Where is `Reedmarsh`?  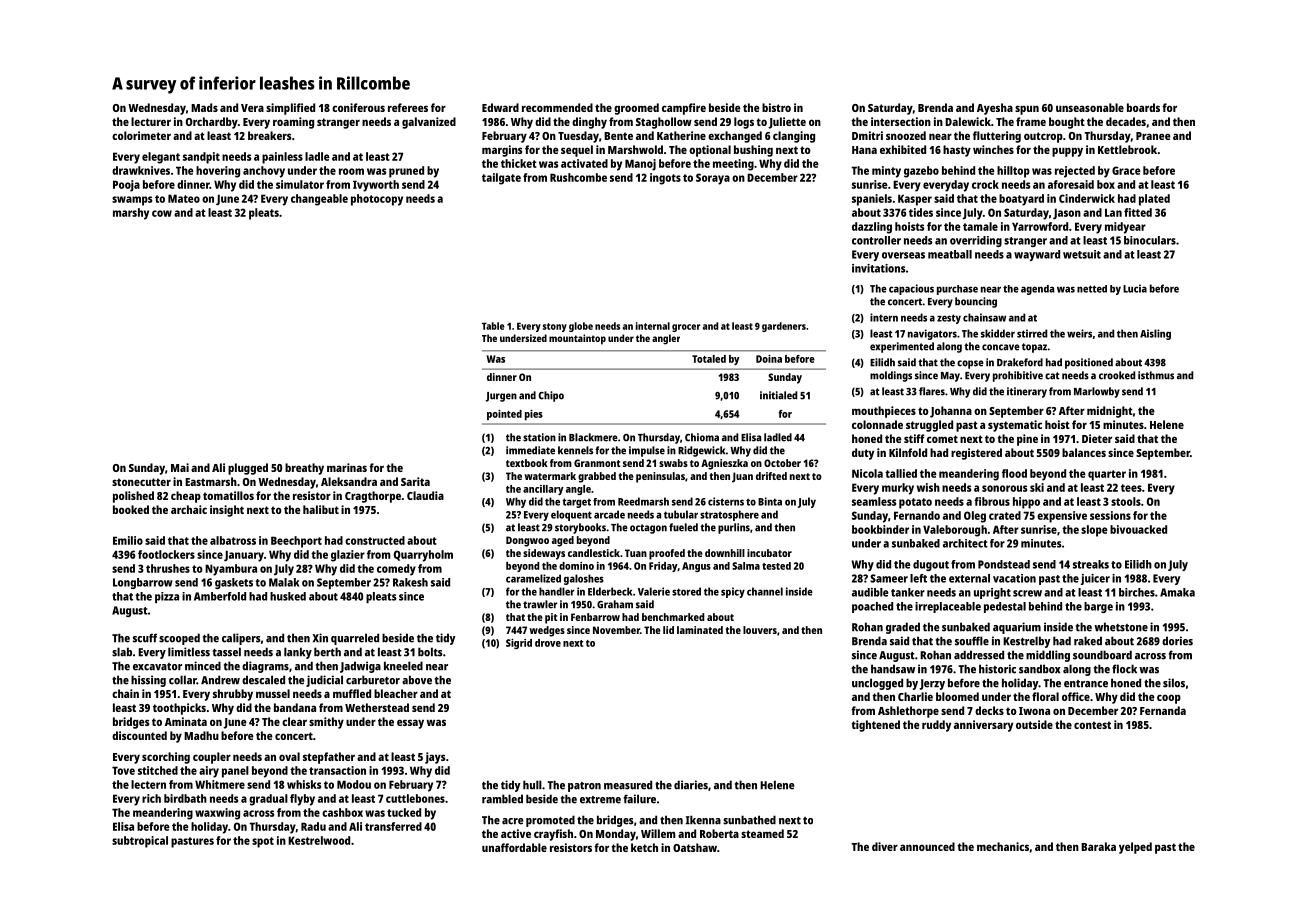 Reedmarsh is located at coordinates (643, 501).
